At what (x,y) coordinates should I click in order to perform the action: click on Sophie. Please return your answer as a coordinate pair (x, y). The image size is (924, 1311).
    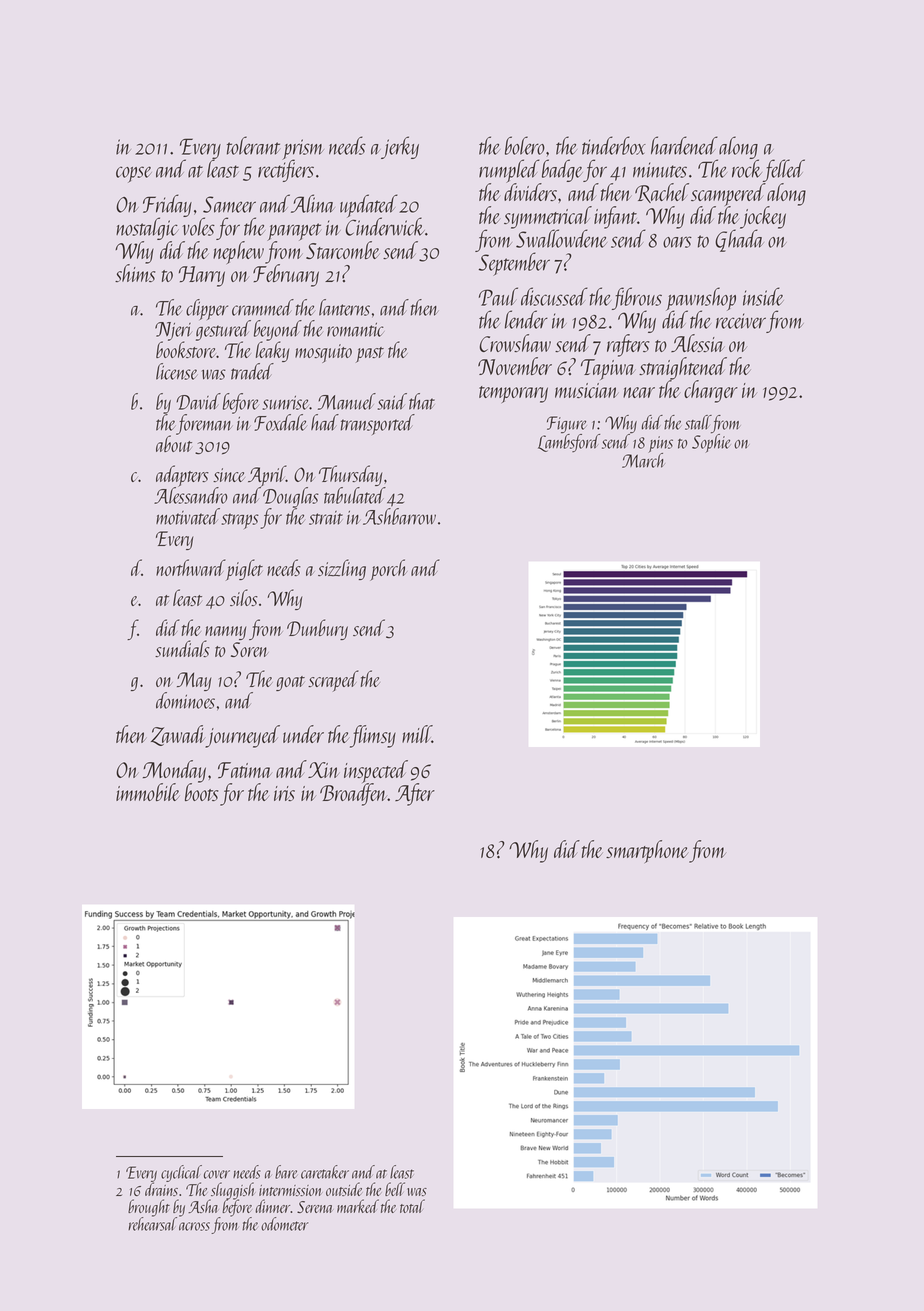
    Looking at the image, I should click on (711, 443).
